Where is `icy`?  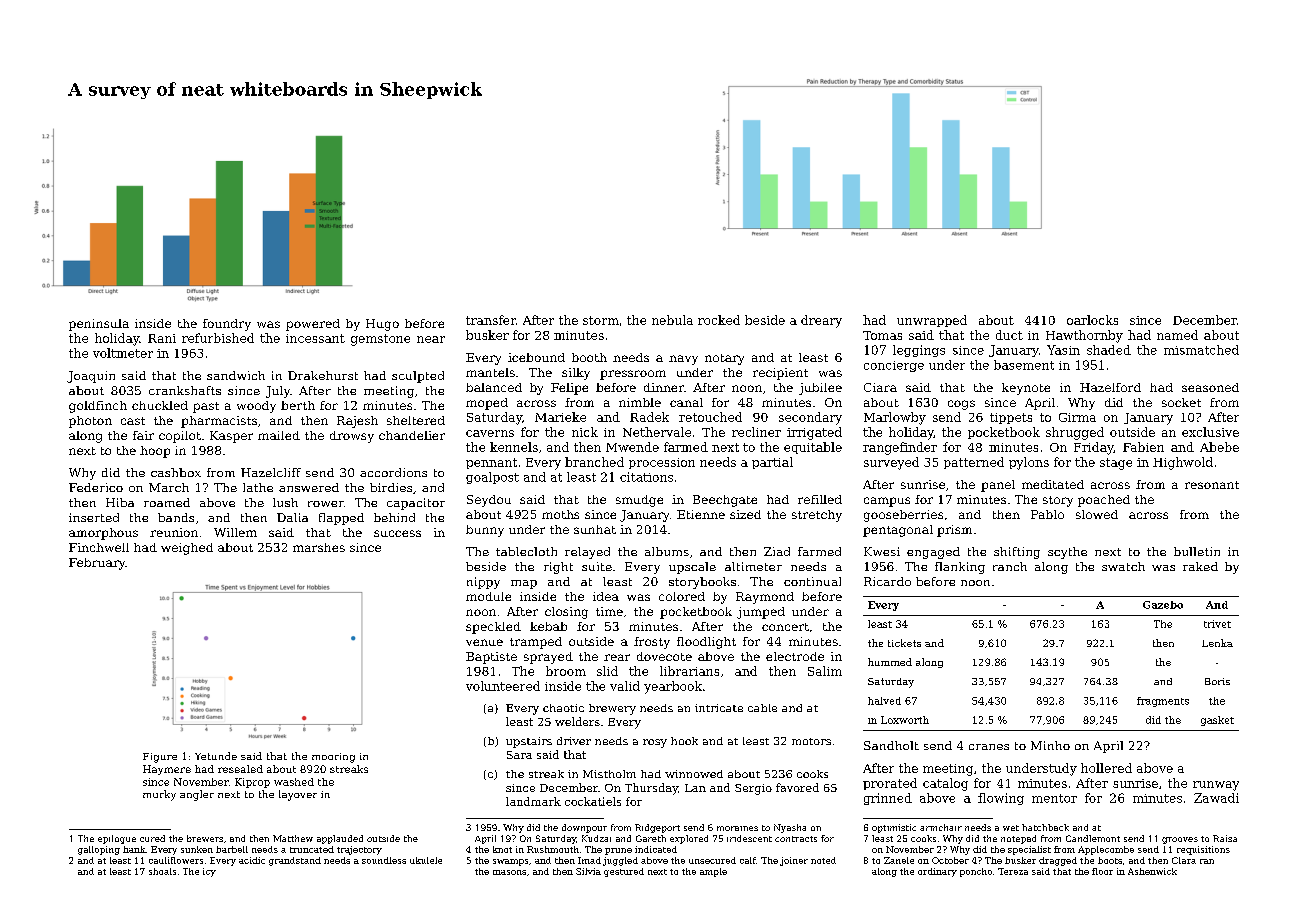
icy is located at coordinates (209, 872).
